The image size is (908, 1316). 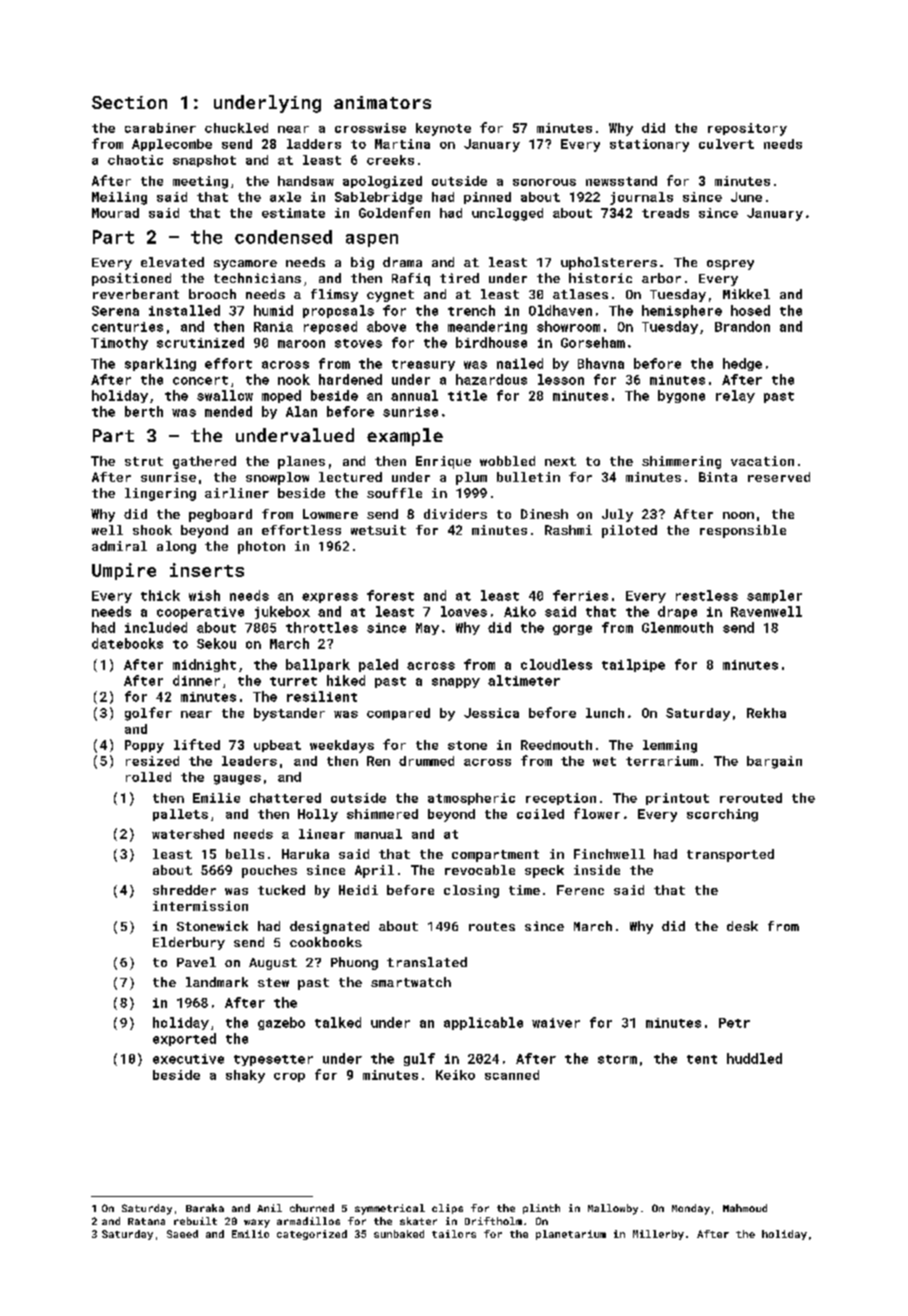 What do you see at coordinates (382, 102) in the screenshot?
I see `animators` at bounding box center [382, 102].
